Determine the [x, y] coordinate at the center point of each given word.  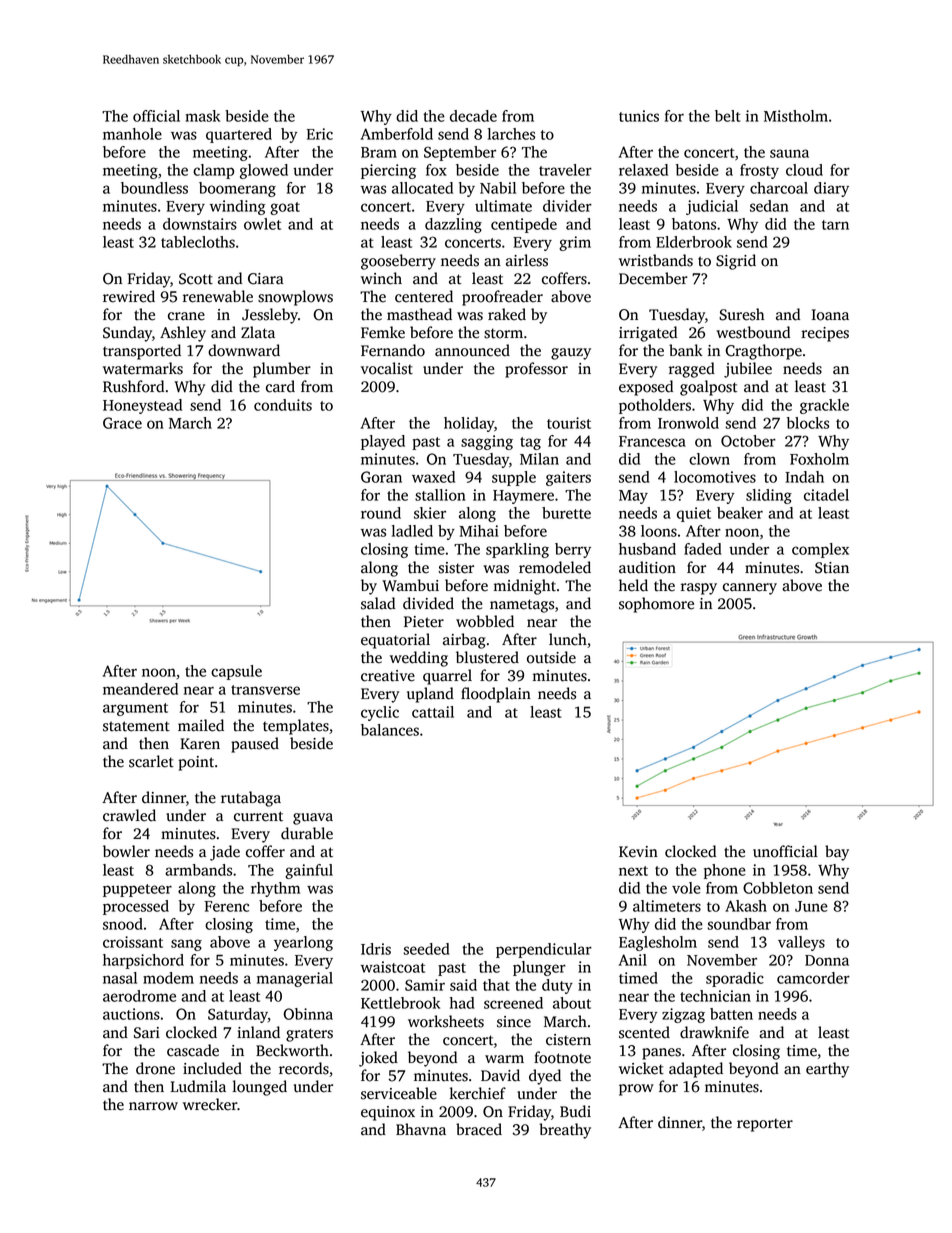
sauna [789, 153]
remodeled [555, 567]
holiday [469, 424]
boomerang [237, 189]
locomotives [715, 477]
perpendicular [544, 950]
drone [155, 1068]
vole [686, 888]
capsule [236, 672]
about [572, 1003]
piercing [388, 171]
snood [123, 924]
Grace [122, 423]
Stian [832, 568]
